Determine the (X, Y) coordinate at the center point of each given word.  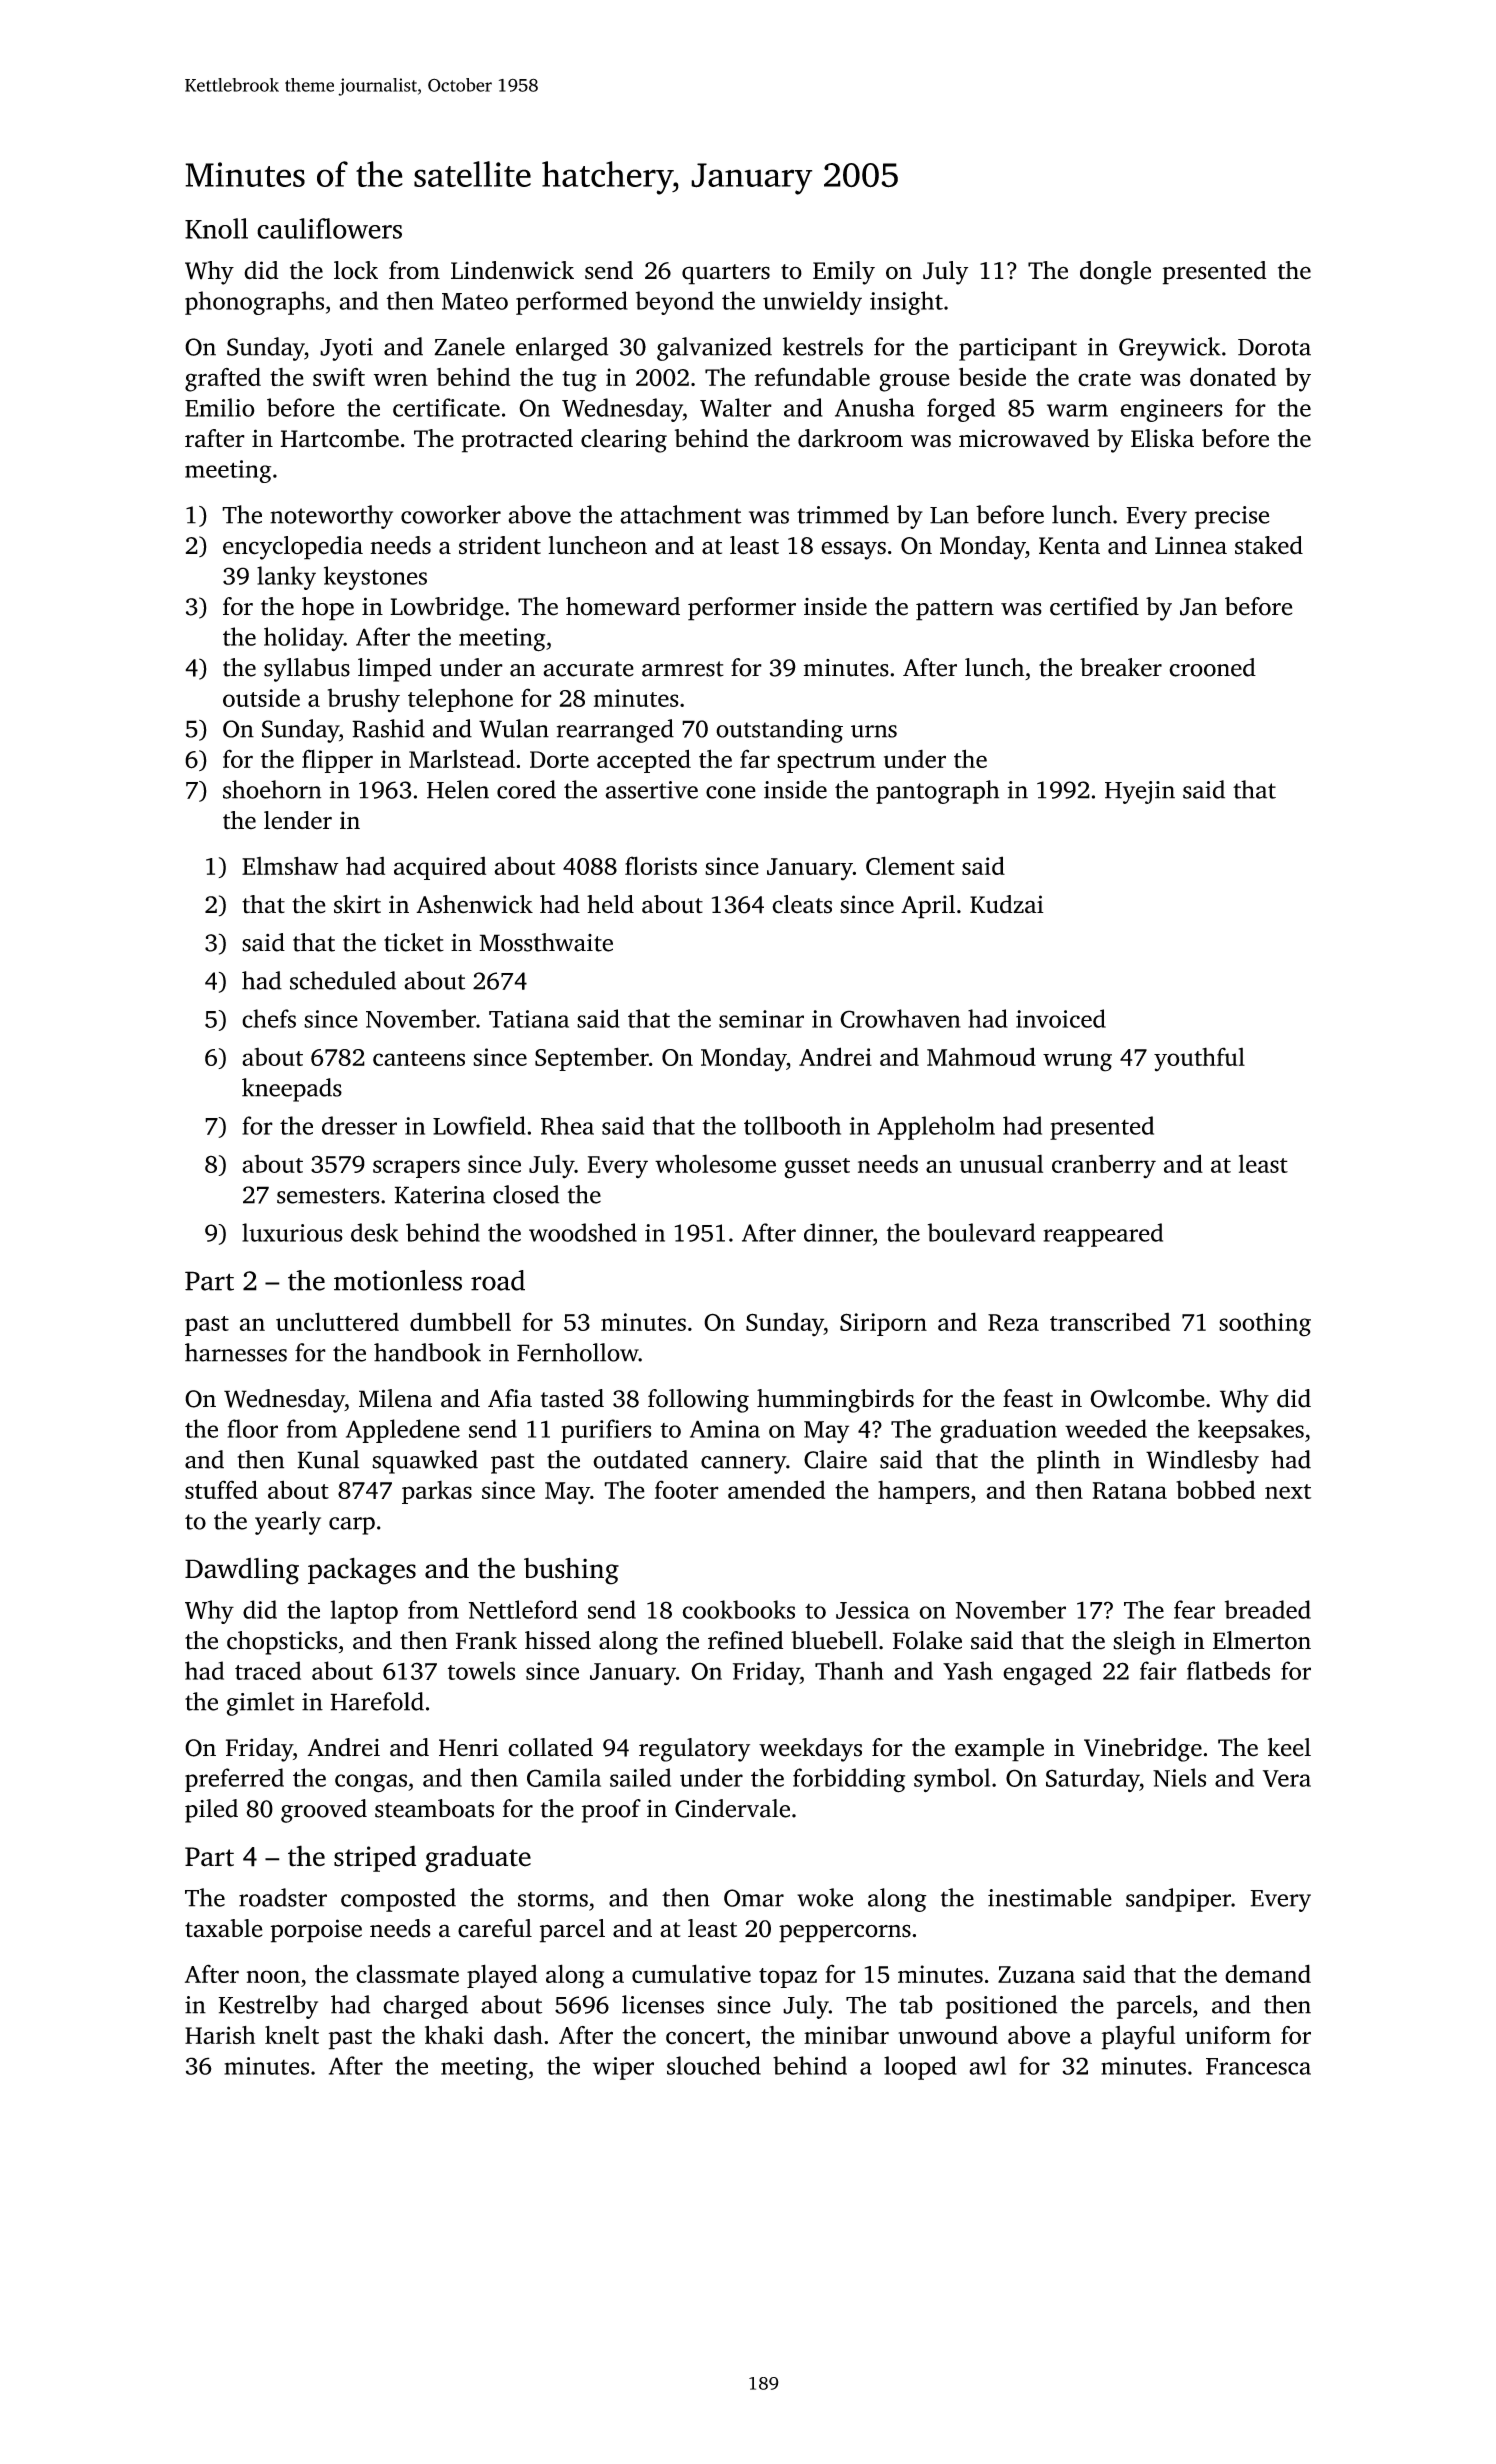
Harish (220, 2035)
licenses (663, 2004)
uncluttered (337, 1321)
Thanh (849, 1670)
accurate (588, 669)
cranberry (1104, 1166)
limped (395, 670)
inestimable (1050, 1897)
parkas (437, 1492)
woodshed (583, 1232)
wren (400, 379)
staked (1269, 545)
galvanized (714, 349)
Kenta (1069, 546)
